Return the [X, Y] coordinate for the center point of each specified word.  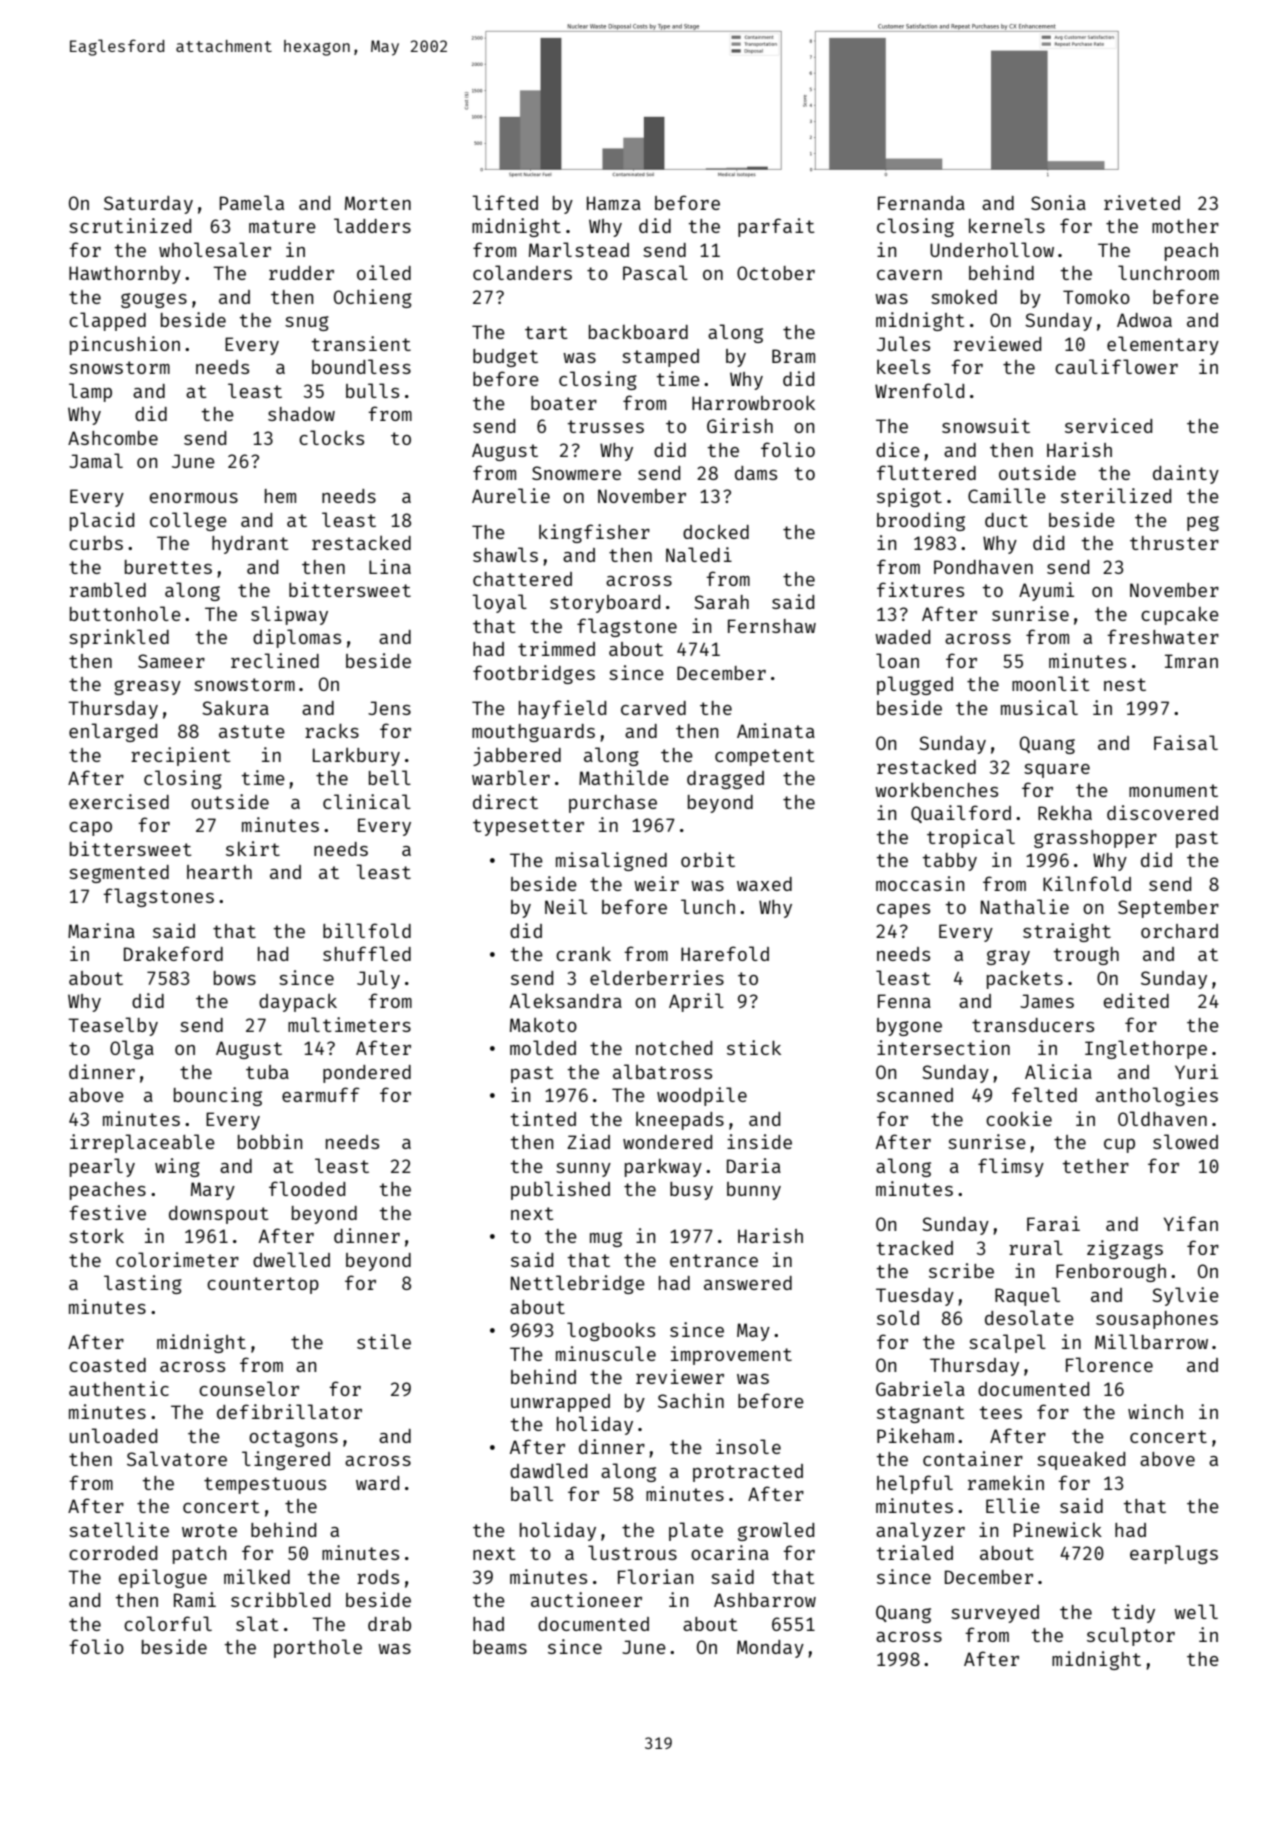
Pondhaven [983, 567]
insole [748, 1446]
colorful [168, 1623]
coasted [107, 1365]
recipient [181, 756]
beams [500, 1647]
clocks [331, 437]
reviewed [997, 343]
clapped [107, 321]
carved [653, 708]
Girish [740, 425]
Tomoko [1096, 297]
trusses [605, 426]
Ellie [1013, 1505]
